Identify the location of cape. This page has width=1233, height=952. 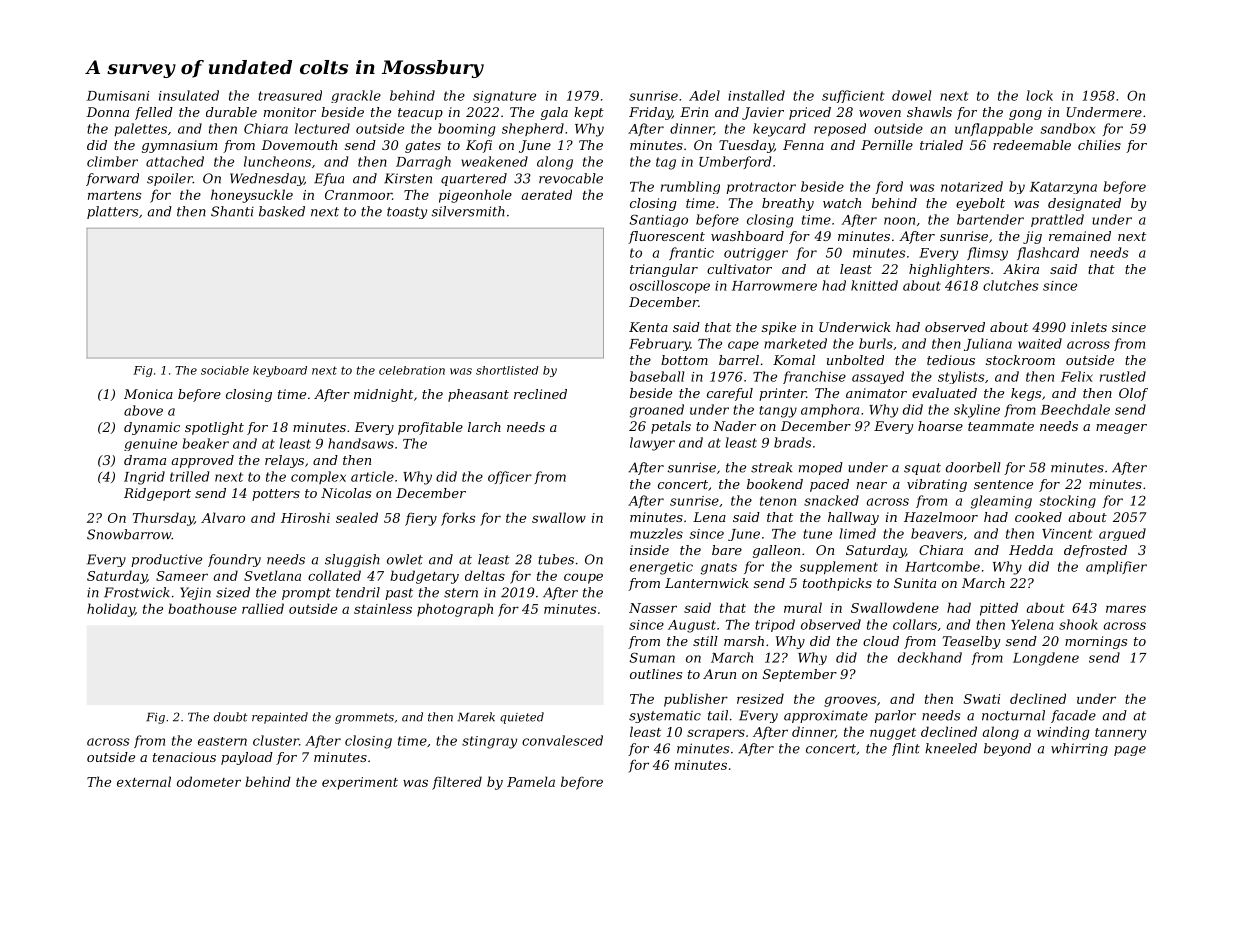
(743, 346).
